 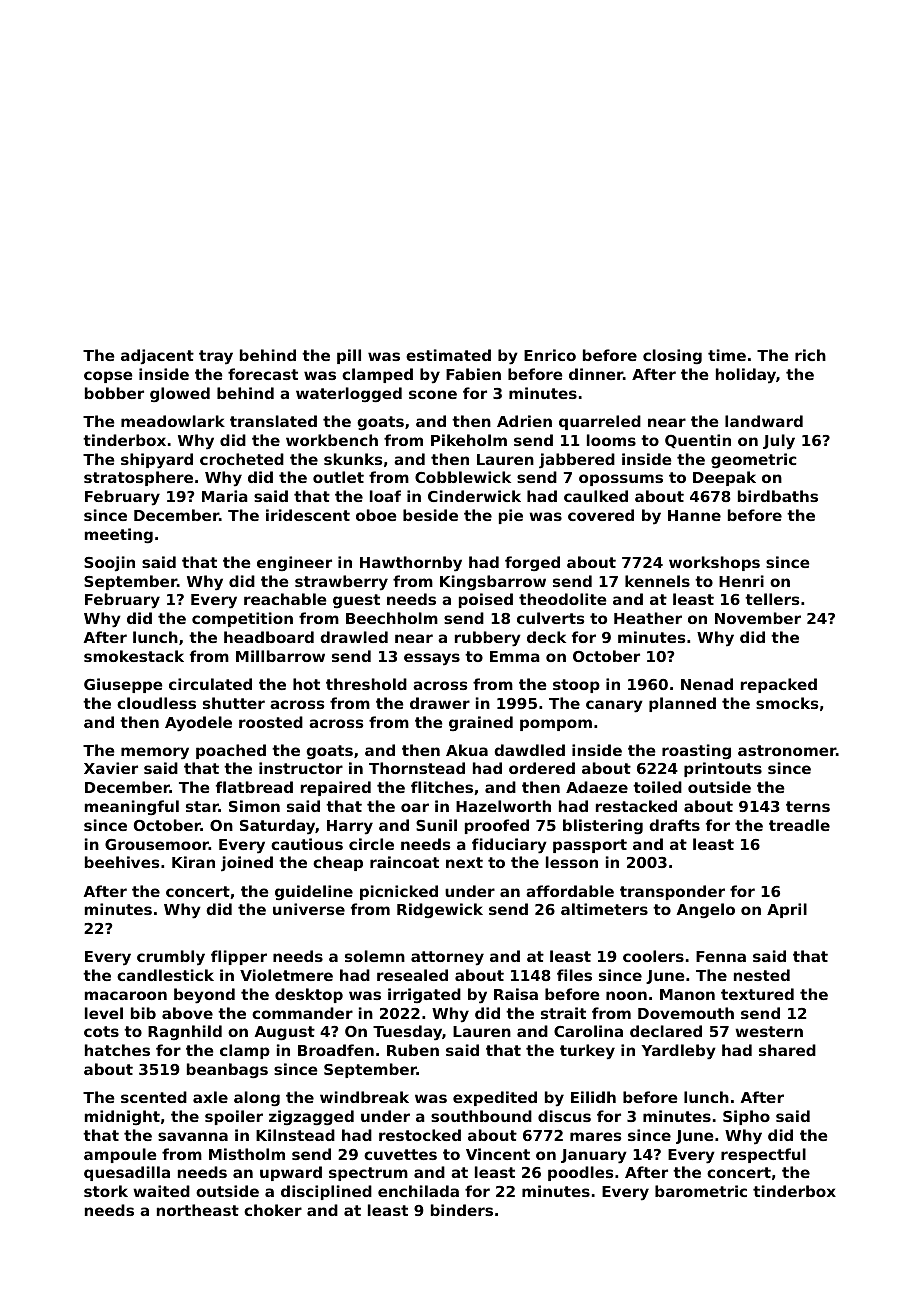 I want to click on November, so click(x=758, y=618).
